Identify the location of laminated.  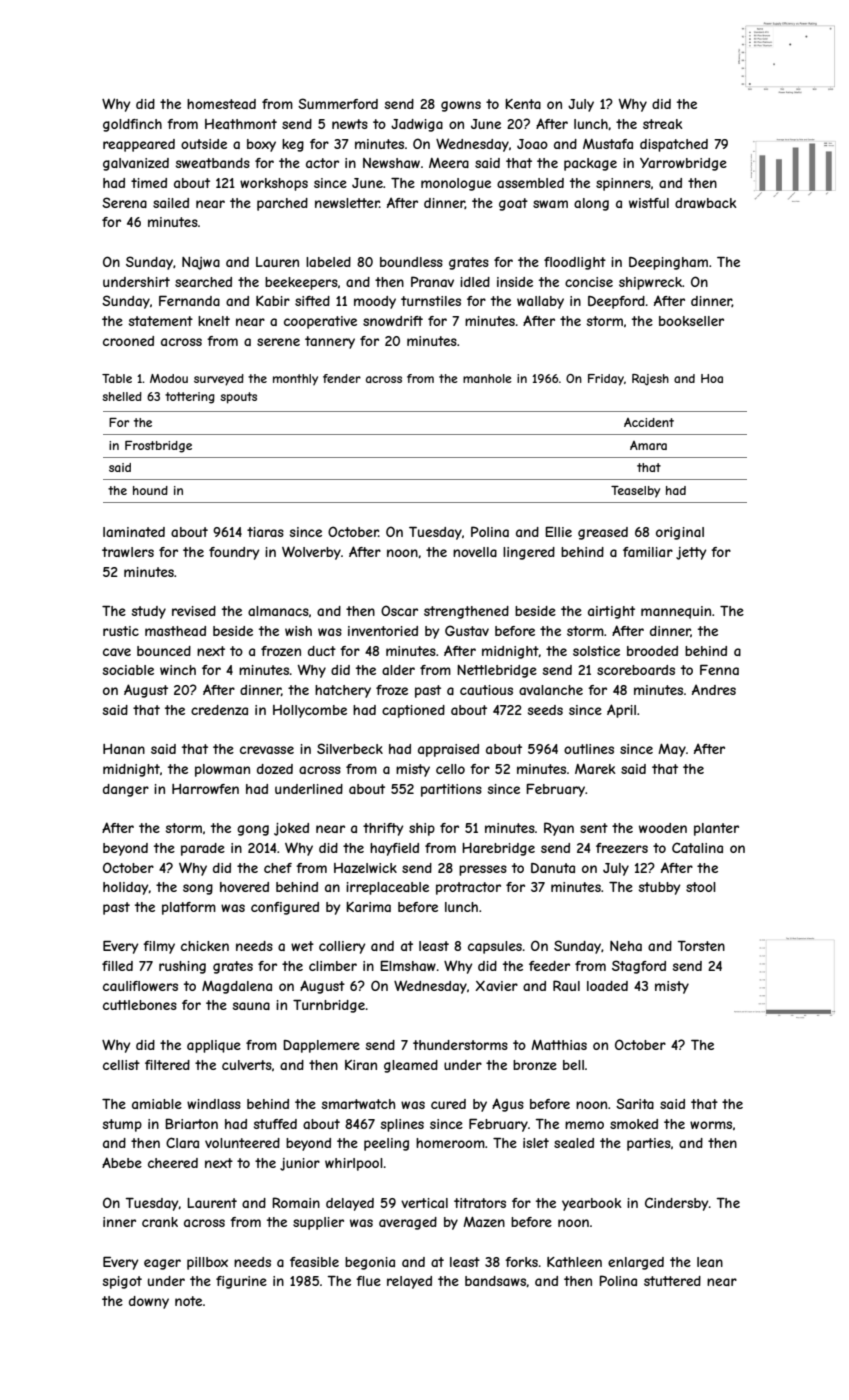
(134, 532).
